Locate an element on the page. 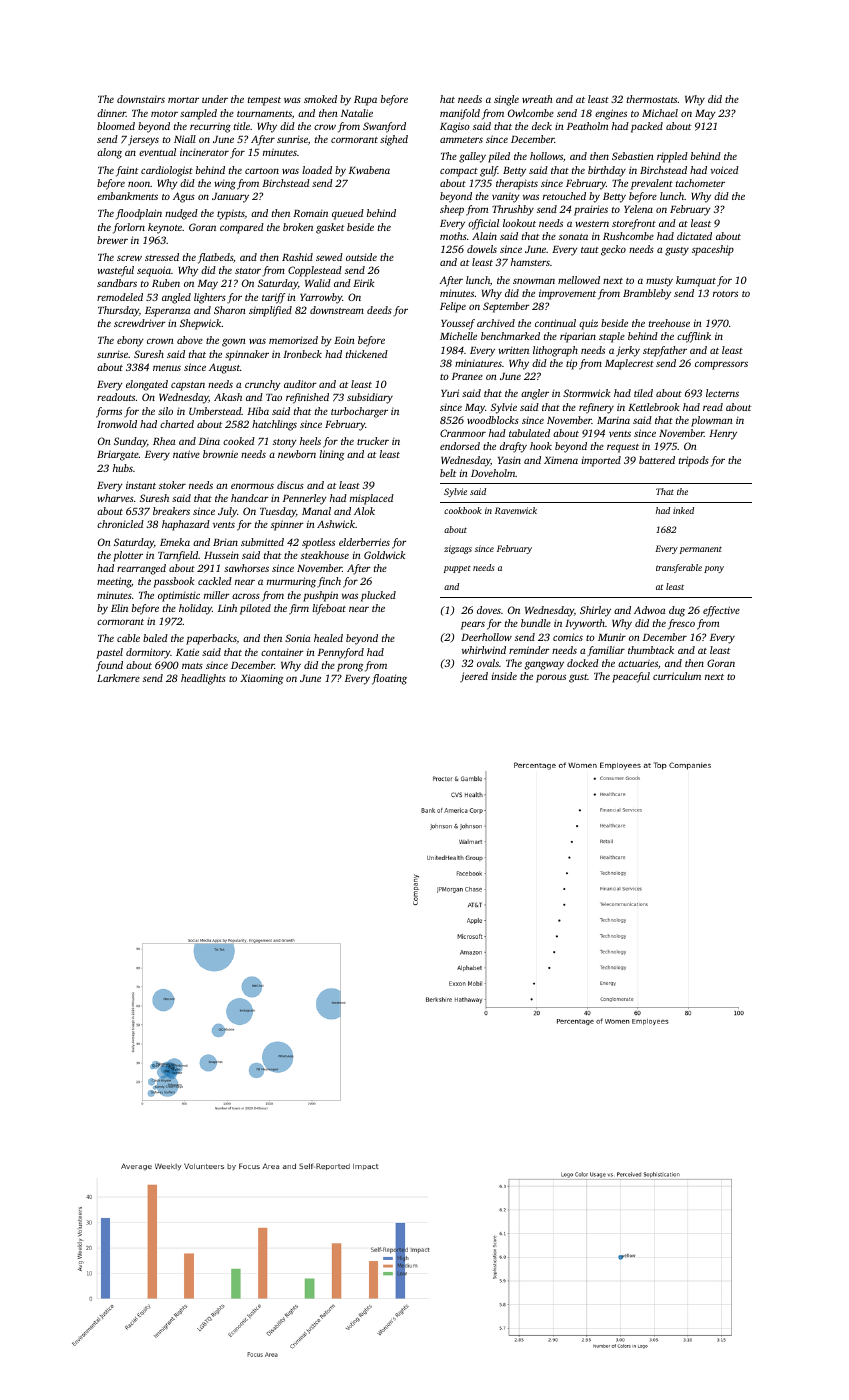 The height and width of the document is (1400, 849). under is located at coordinates (215, 99).
